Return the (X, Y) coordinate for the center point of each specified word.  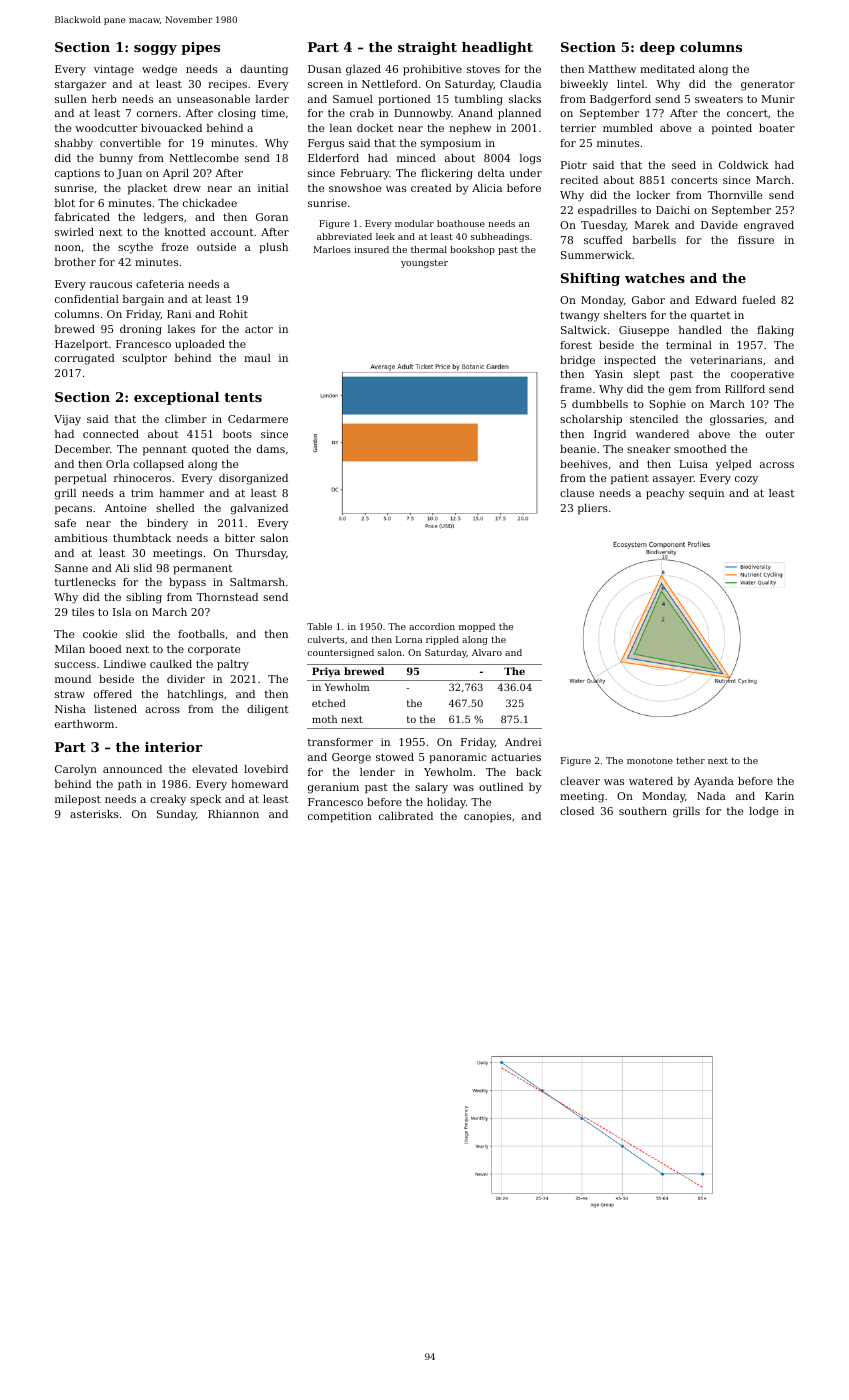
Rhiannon (233, 814)
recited (579, 180)
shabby (74, 144)
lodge (763, 812)
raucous (111, 285)
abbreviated (344, 236)
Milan (70, 649)
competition (340, 817)
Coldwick (744, 165)
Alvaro (487, 652)
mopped (477, 627)
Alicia (487, 188)
